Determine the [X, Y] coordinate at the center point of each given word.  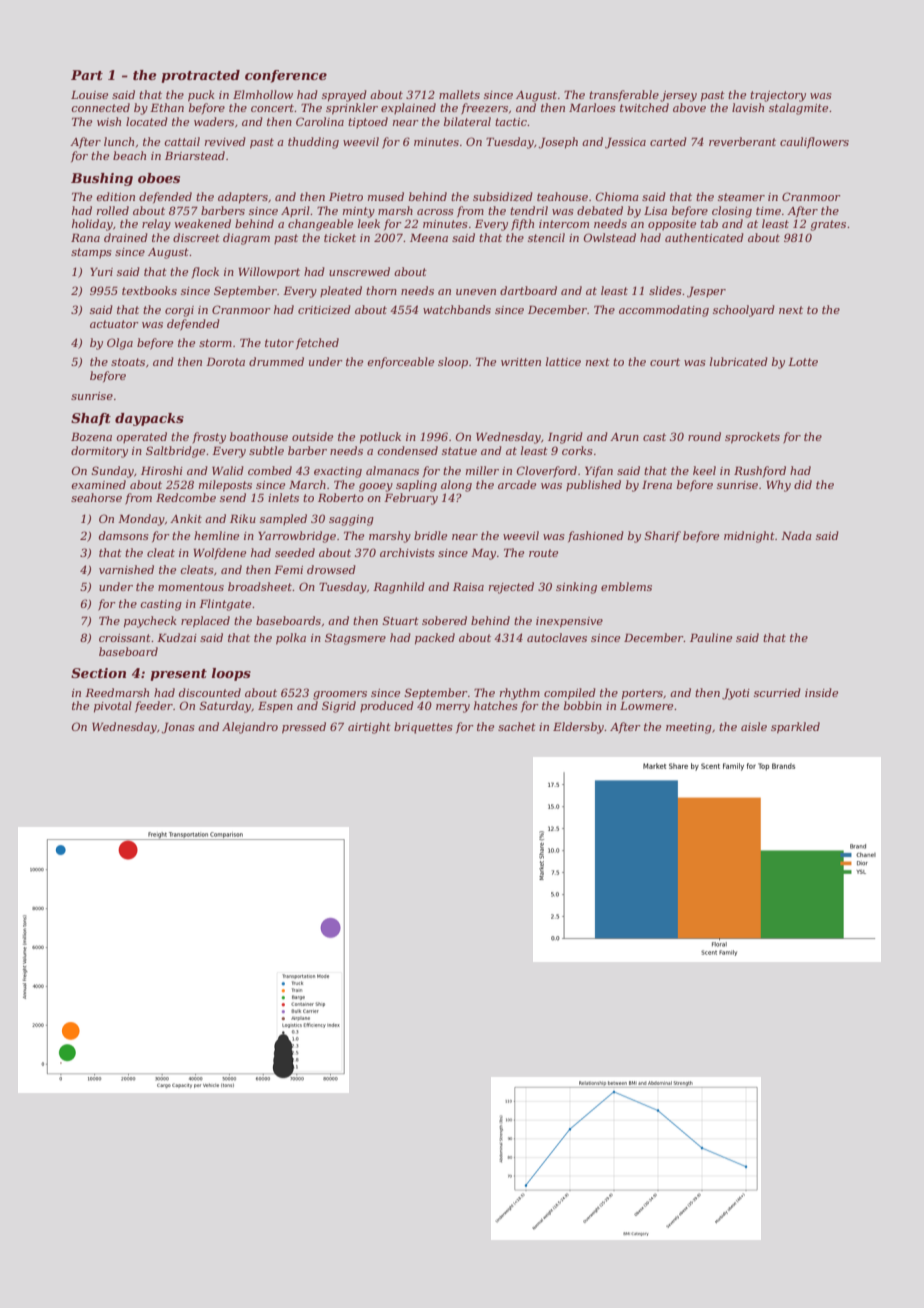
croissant [125, 638]
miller [482, 470]
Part [87, 75]
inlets [283, 497]
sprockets [752, 438]
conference [286, 76]
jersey [678, 96]
